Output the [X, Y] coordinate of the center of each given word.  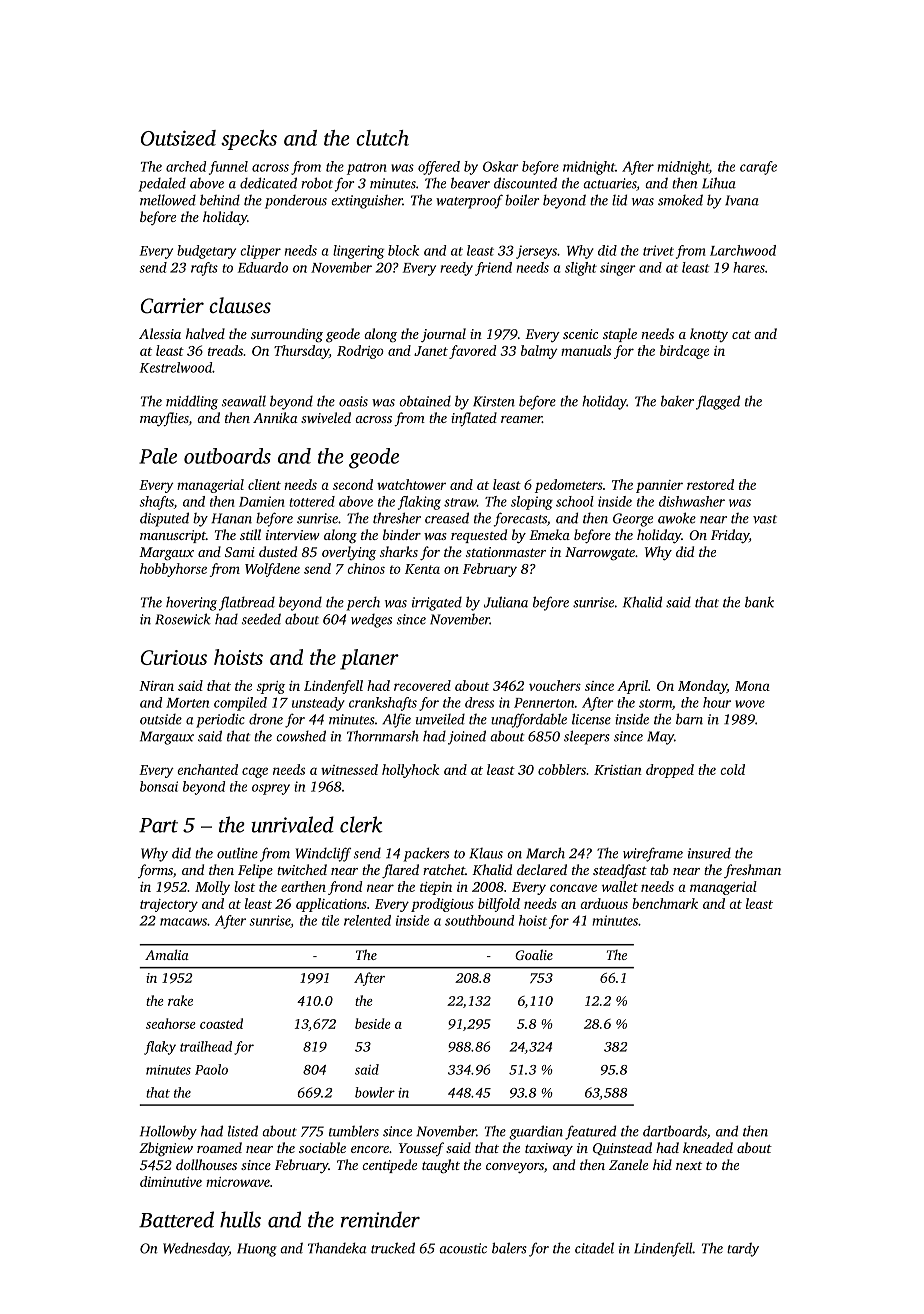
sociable [322, 1147]
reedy [456, 269]
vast [765, 519]
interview [293, 535]
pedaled [162, 185]
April [632, 687]
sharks [399, 551]
